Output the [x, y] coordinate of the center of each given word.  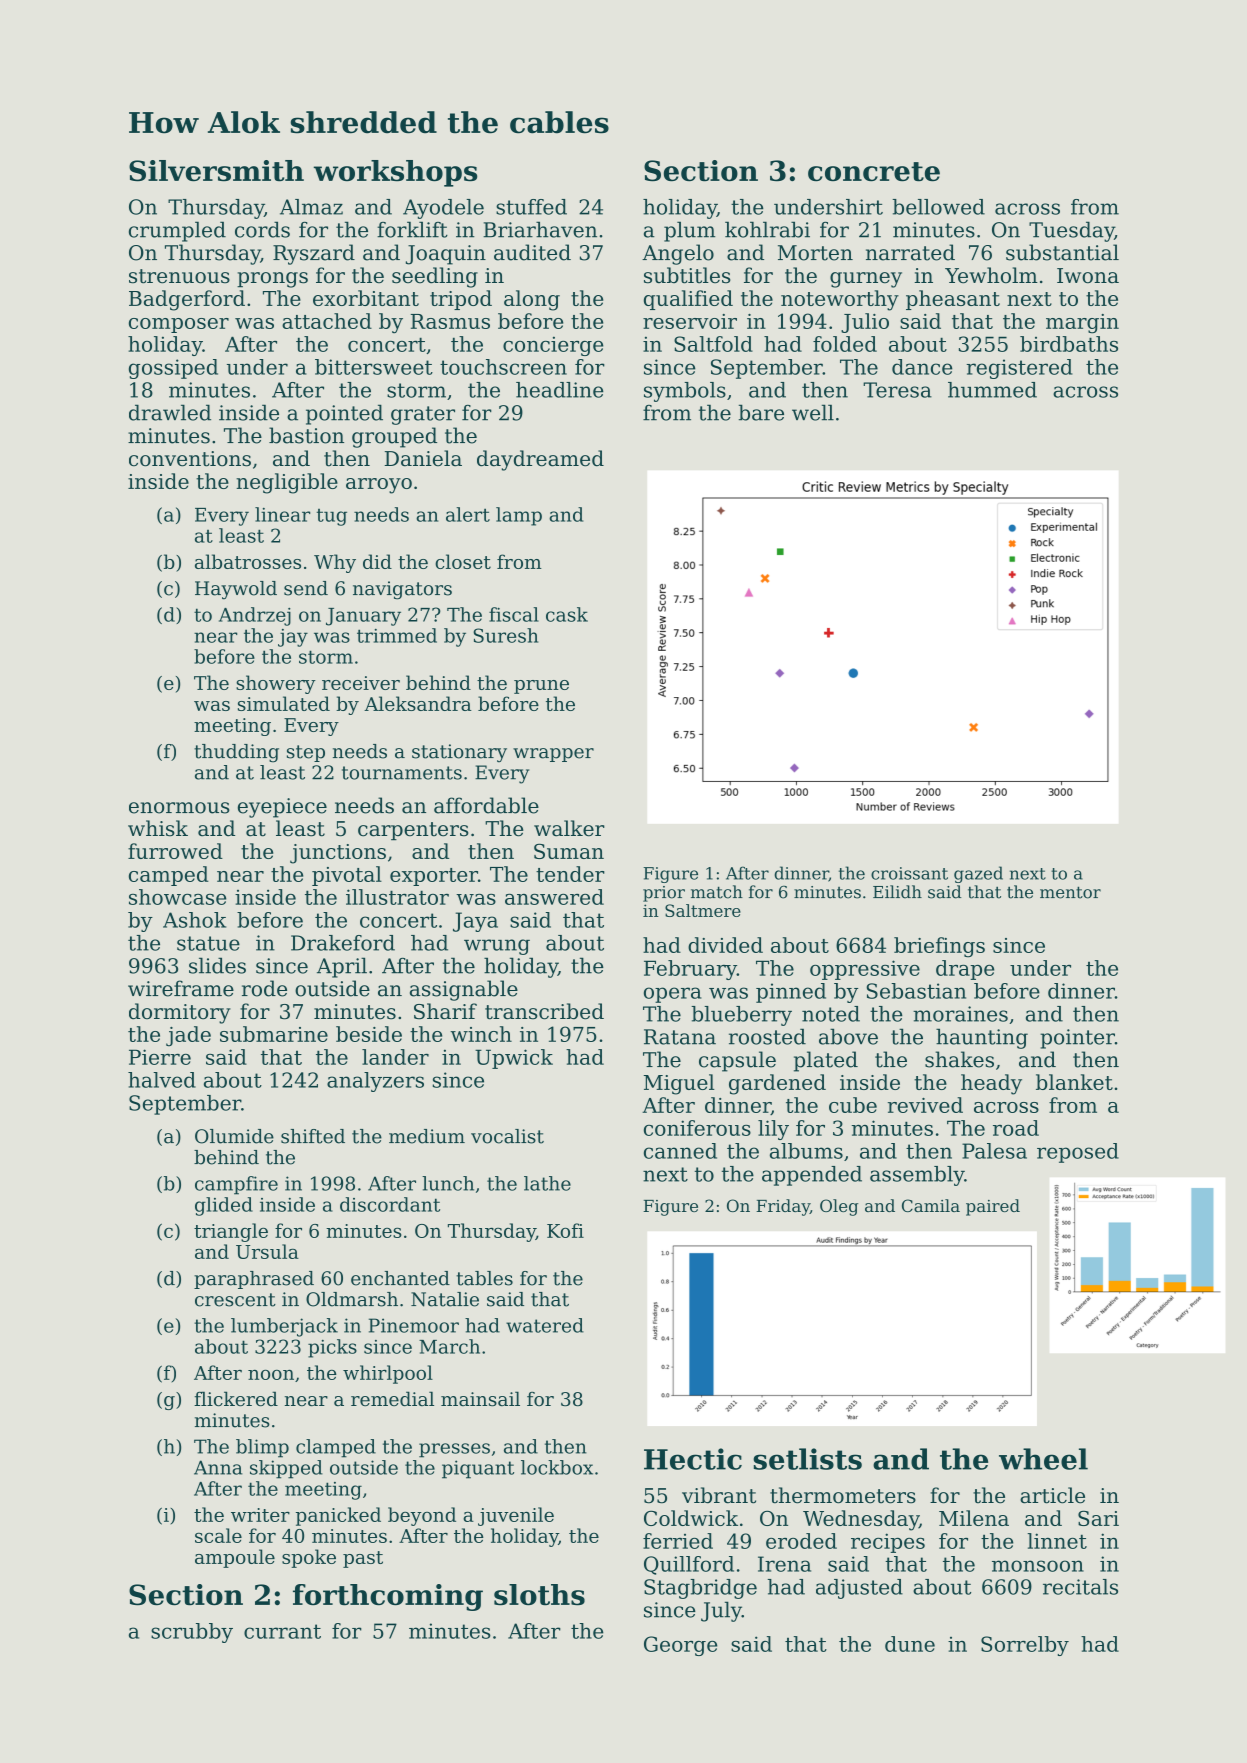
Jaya [475, 922]
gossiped [173, 369]
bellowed [938, 207]
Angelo [678, 254]
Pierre [160, 1057]
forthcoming [388, 1597]
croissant [909, 873]
